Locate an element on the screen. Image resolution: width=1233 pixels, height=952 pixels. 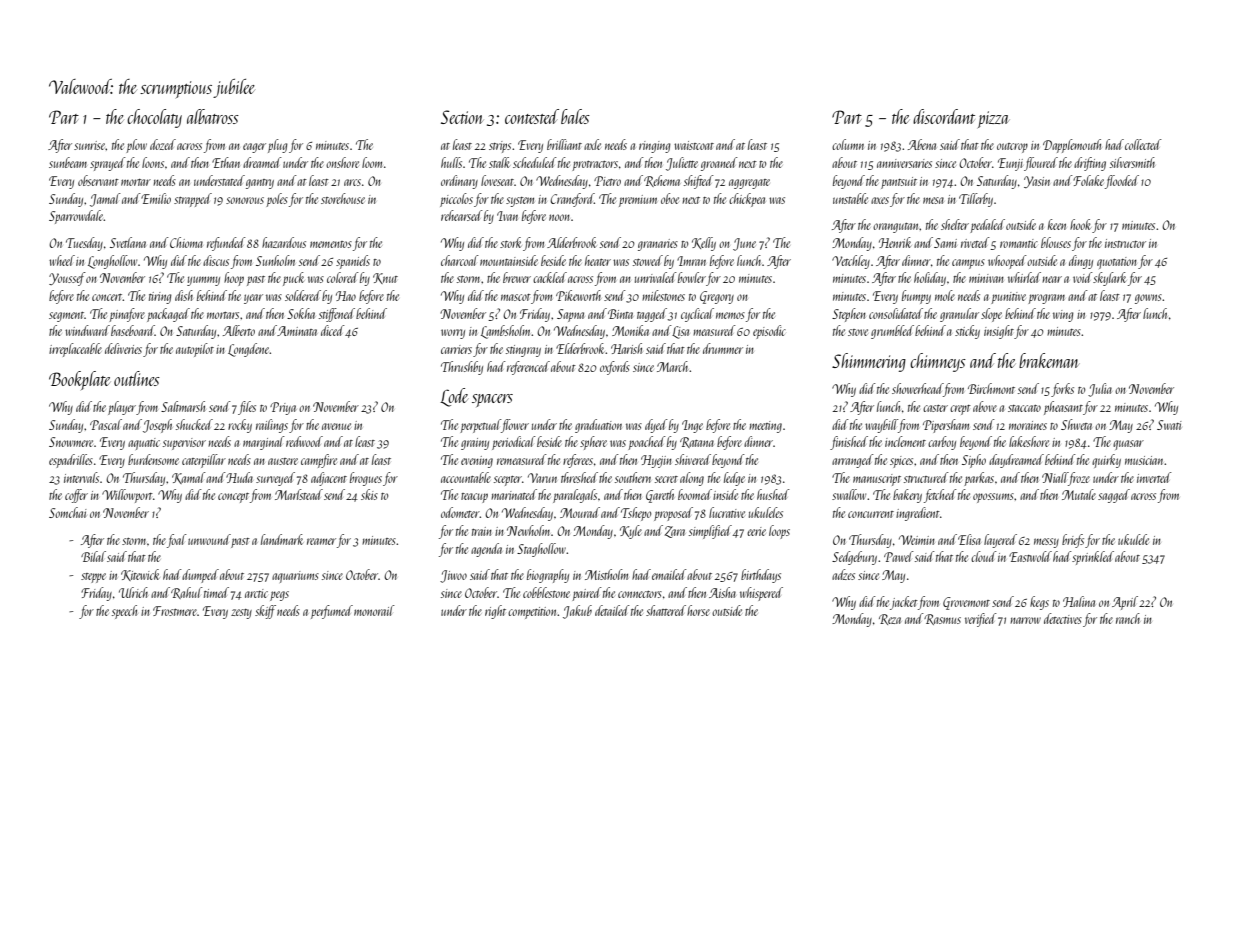
avenue is located at coordinates (336, 426).
